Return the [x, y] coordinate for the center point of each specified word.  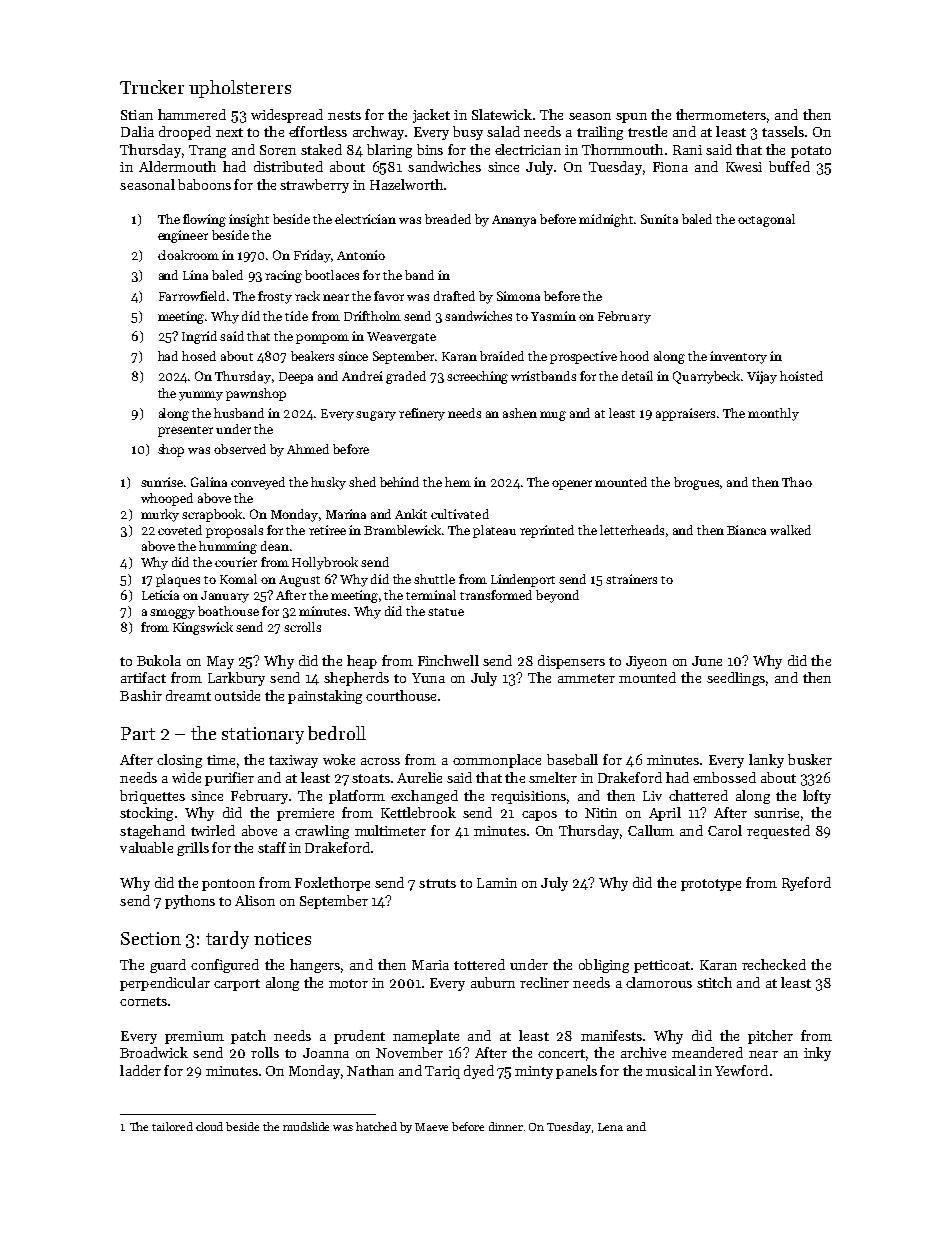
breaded [448, 219]
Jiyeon [646, 662]
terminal [431, 595]
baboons [204, 184]
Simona [518, 296]
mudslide [306, 1126]
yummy [201, 396]
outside [237, 695]
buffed [789, 166]
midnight [607, 220]
